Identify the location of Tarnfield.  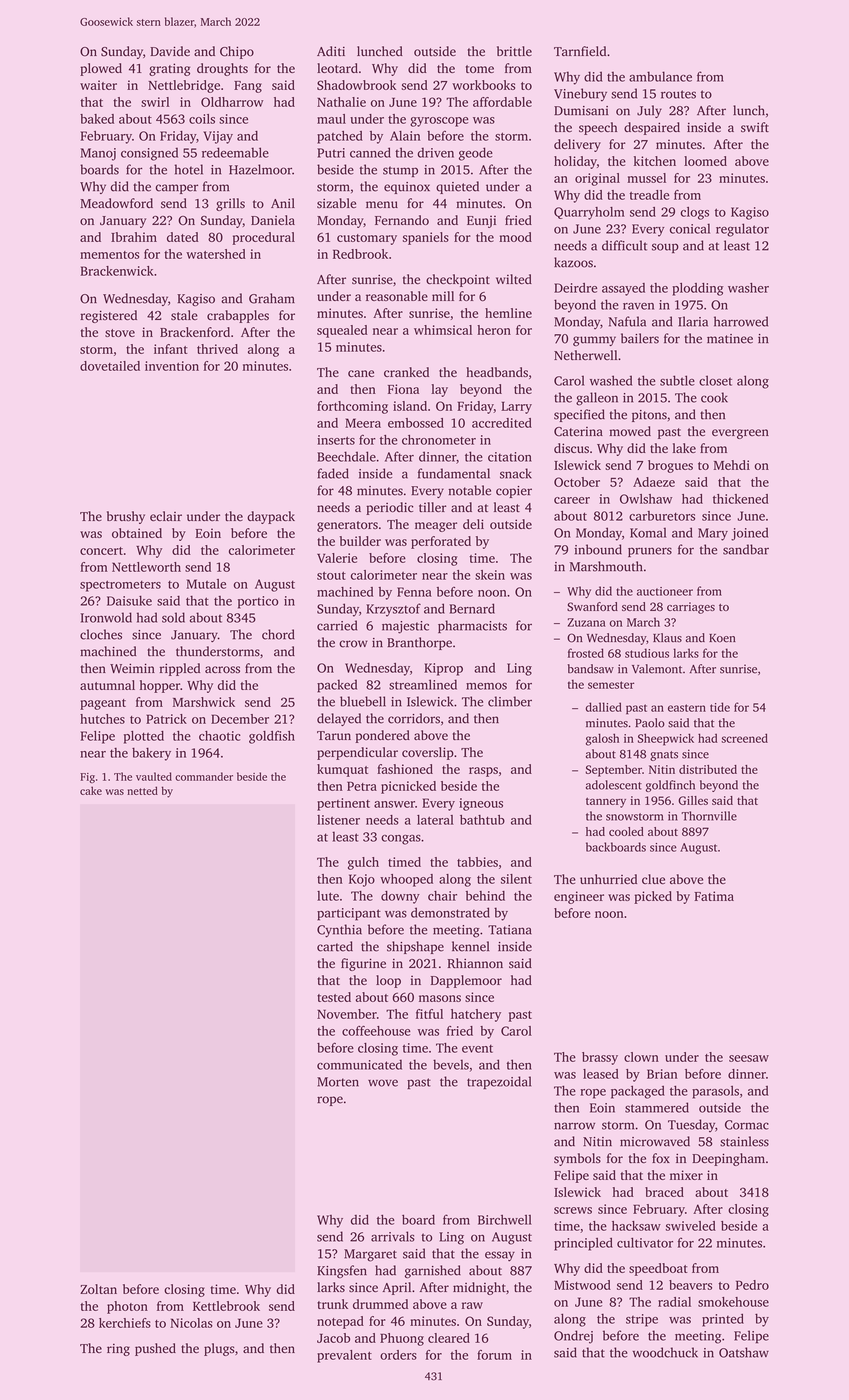
(580, 51).
